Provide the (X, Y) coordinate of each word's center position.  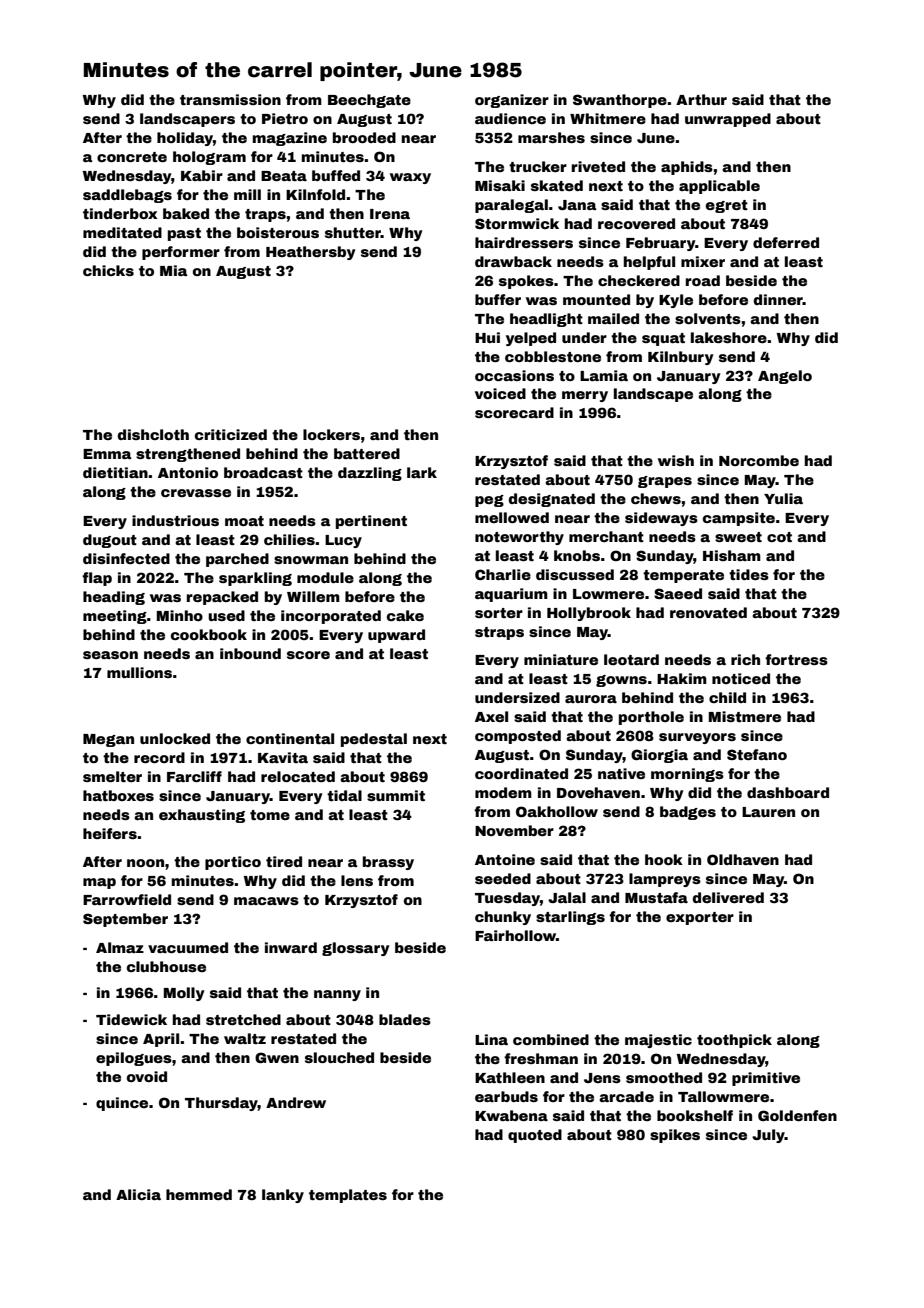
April (161, 1040)
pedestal (374, 740)
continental (290, 738)
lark (422, 472)
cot (779, 537)
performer (181, 253)
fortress (796, 659)
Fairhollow (515, 935)
